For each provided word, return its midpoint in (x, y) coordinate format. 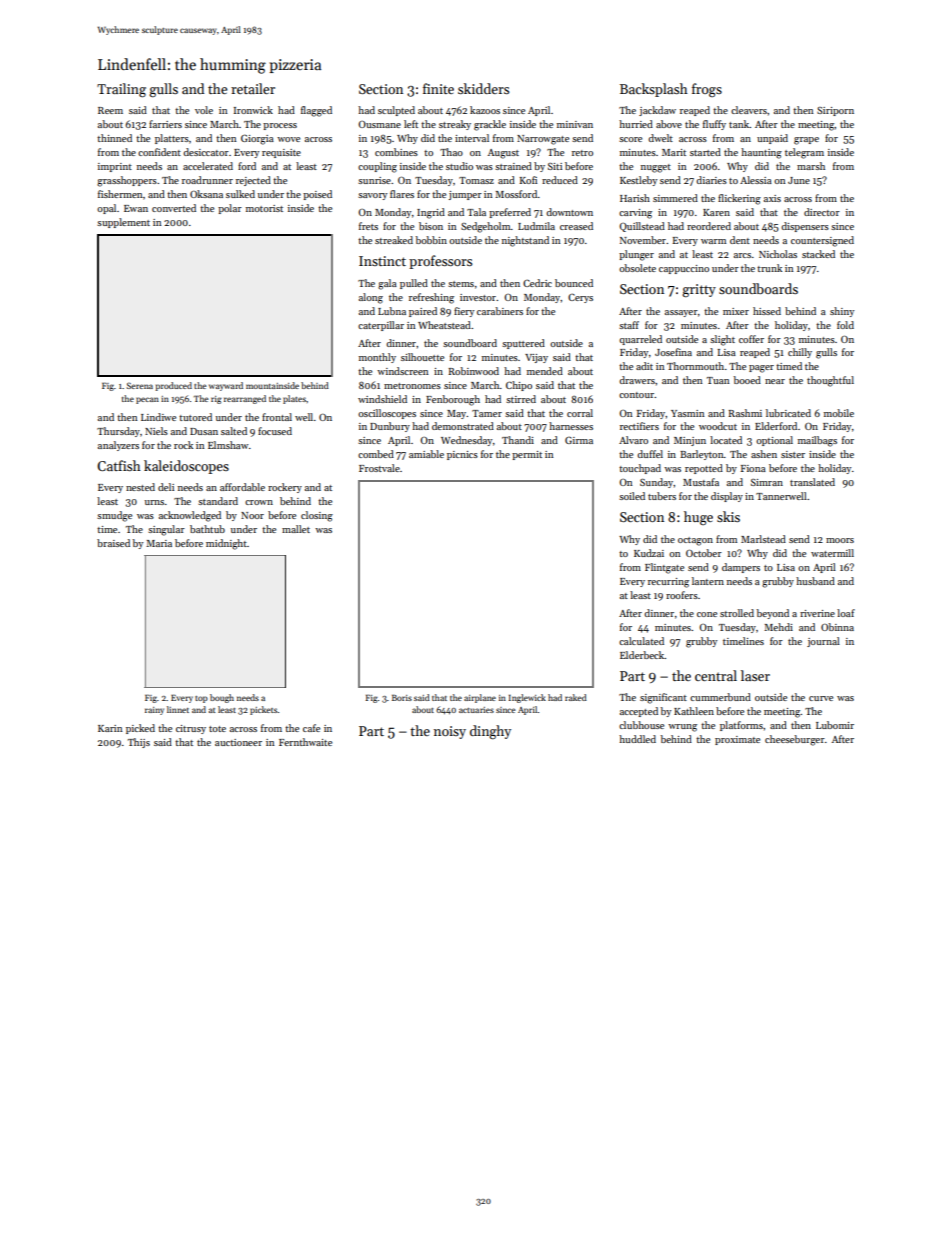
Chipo (519, 386)
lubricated (788, 413)
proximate (737, 740)
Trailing (121, 90)
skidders (483, 88)
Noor (252, 515)
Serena (140, 385)
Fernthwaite (305, 742)
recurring (668, 583)
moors (840, 540)
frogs (707, 90)
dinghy (490, 732)
